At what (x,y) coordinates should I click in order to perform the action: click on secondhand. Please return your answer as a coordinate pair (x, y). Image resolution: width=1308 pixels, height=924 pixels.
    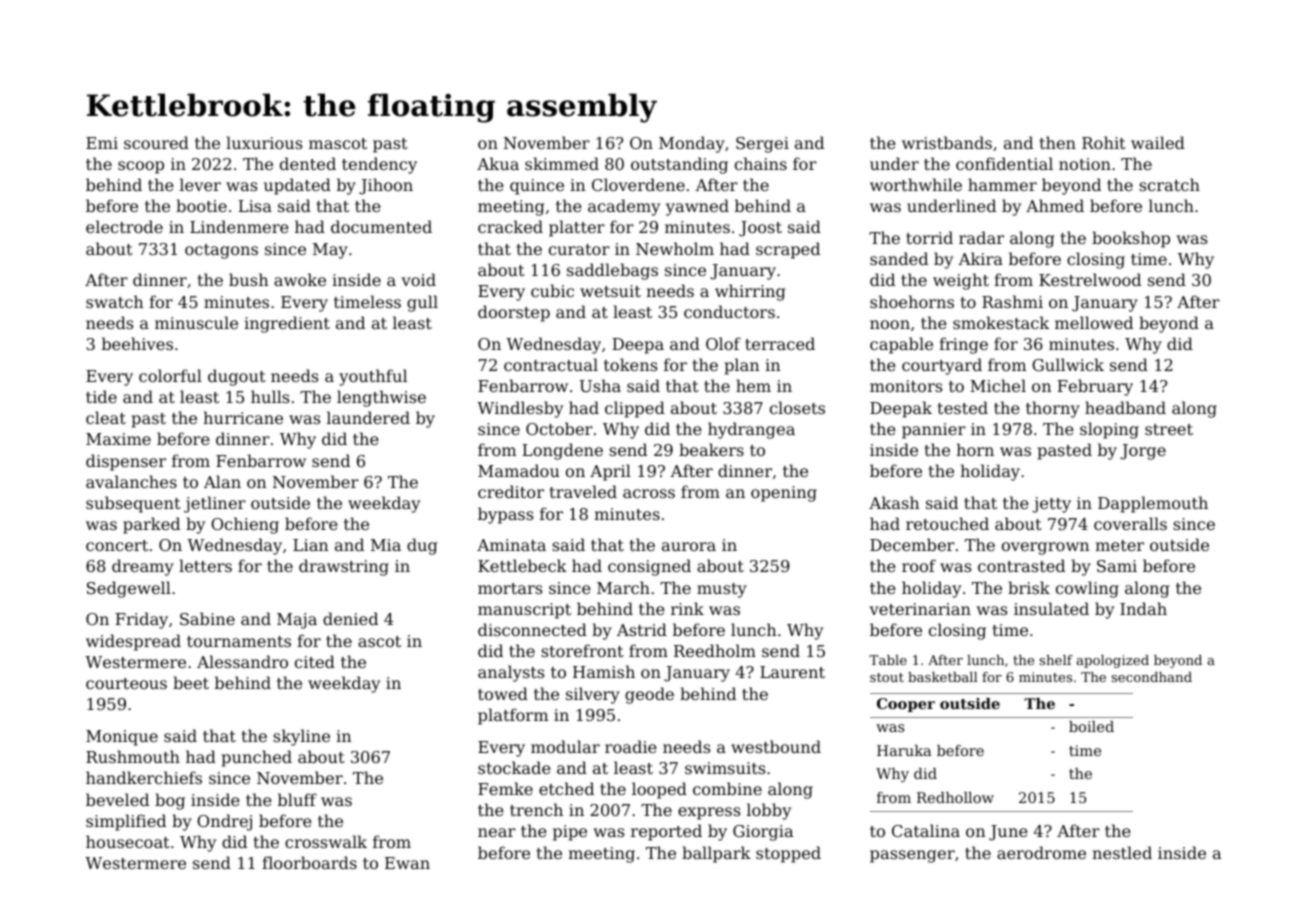
    Looking at the image, I should click on (1151, 677).
